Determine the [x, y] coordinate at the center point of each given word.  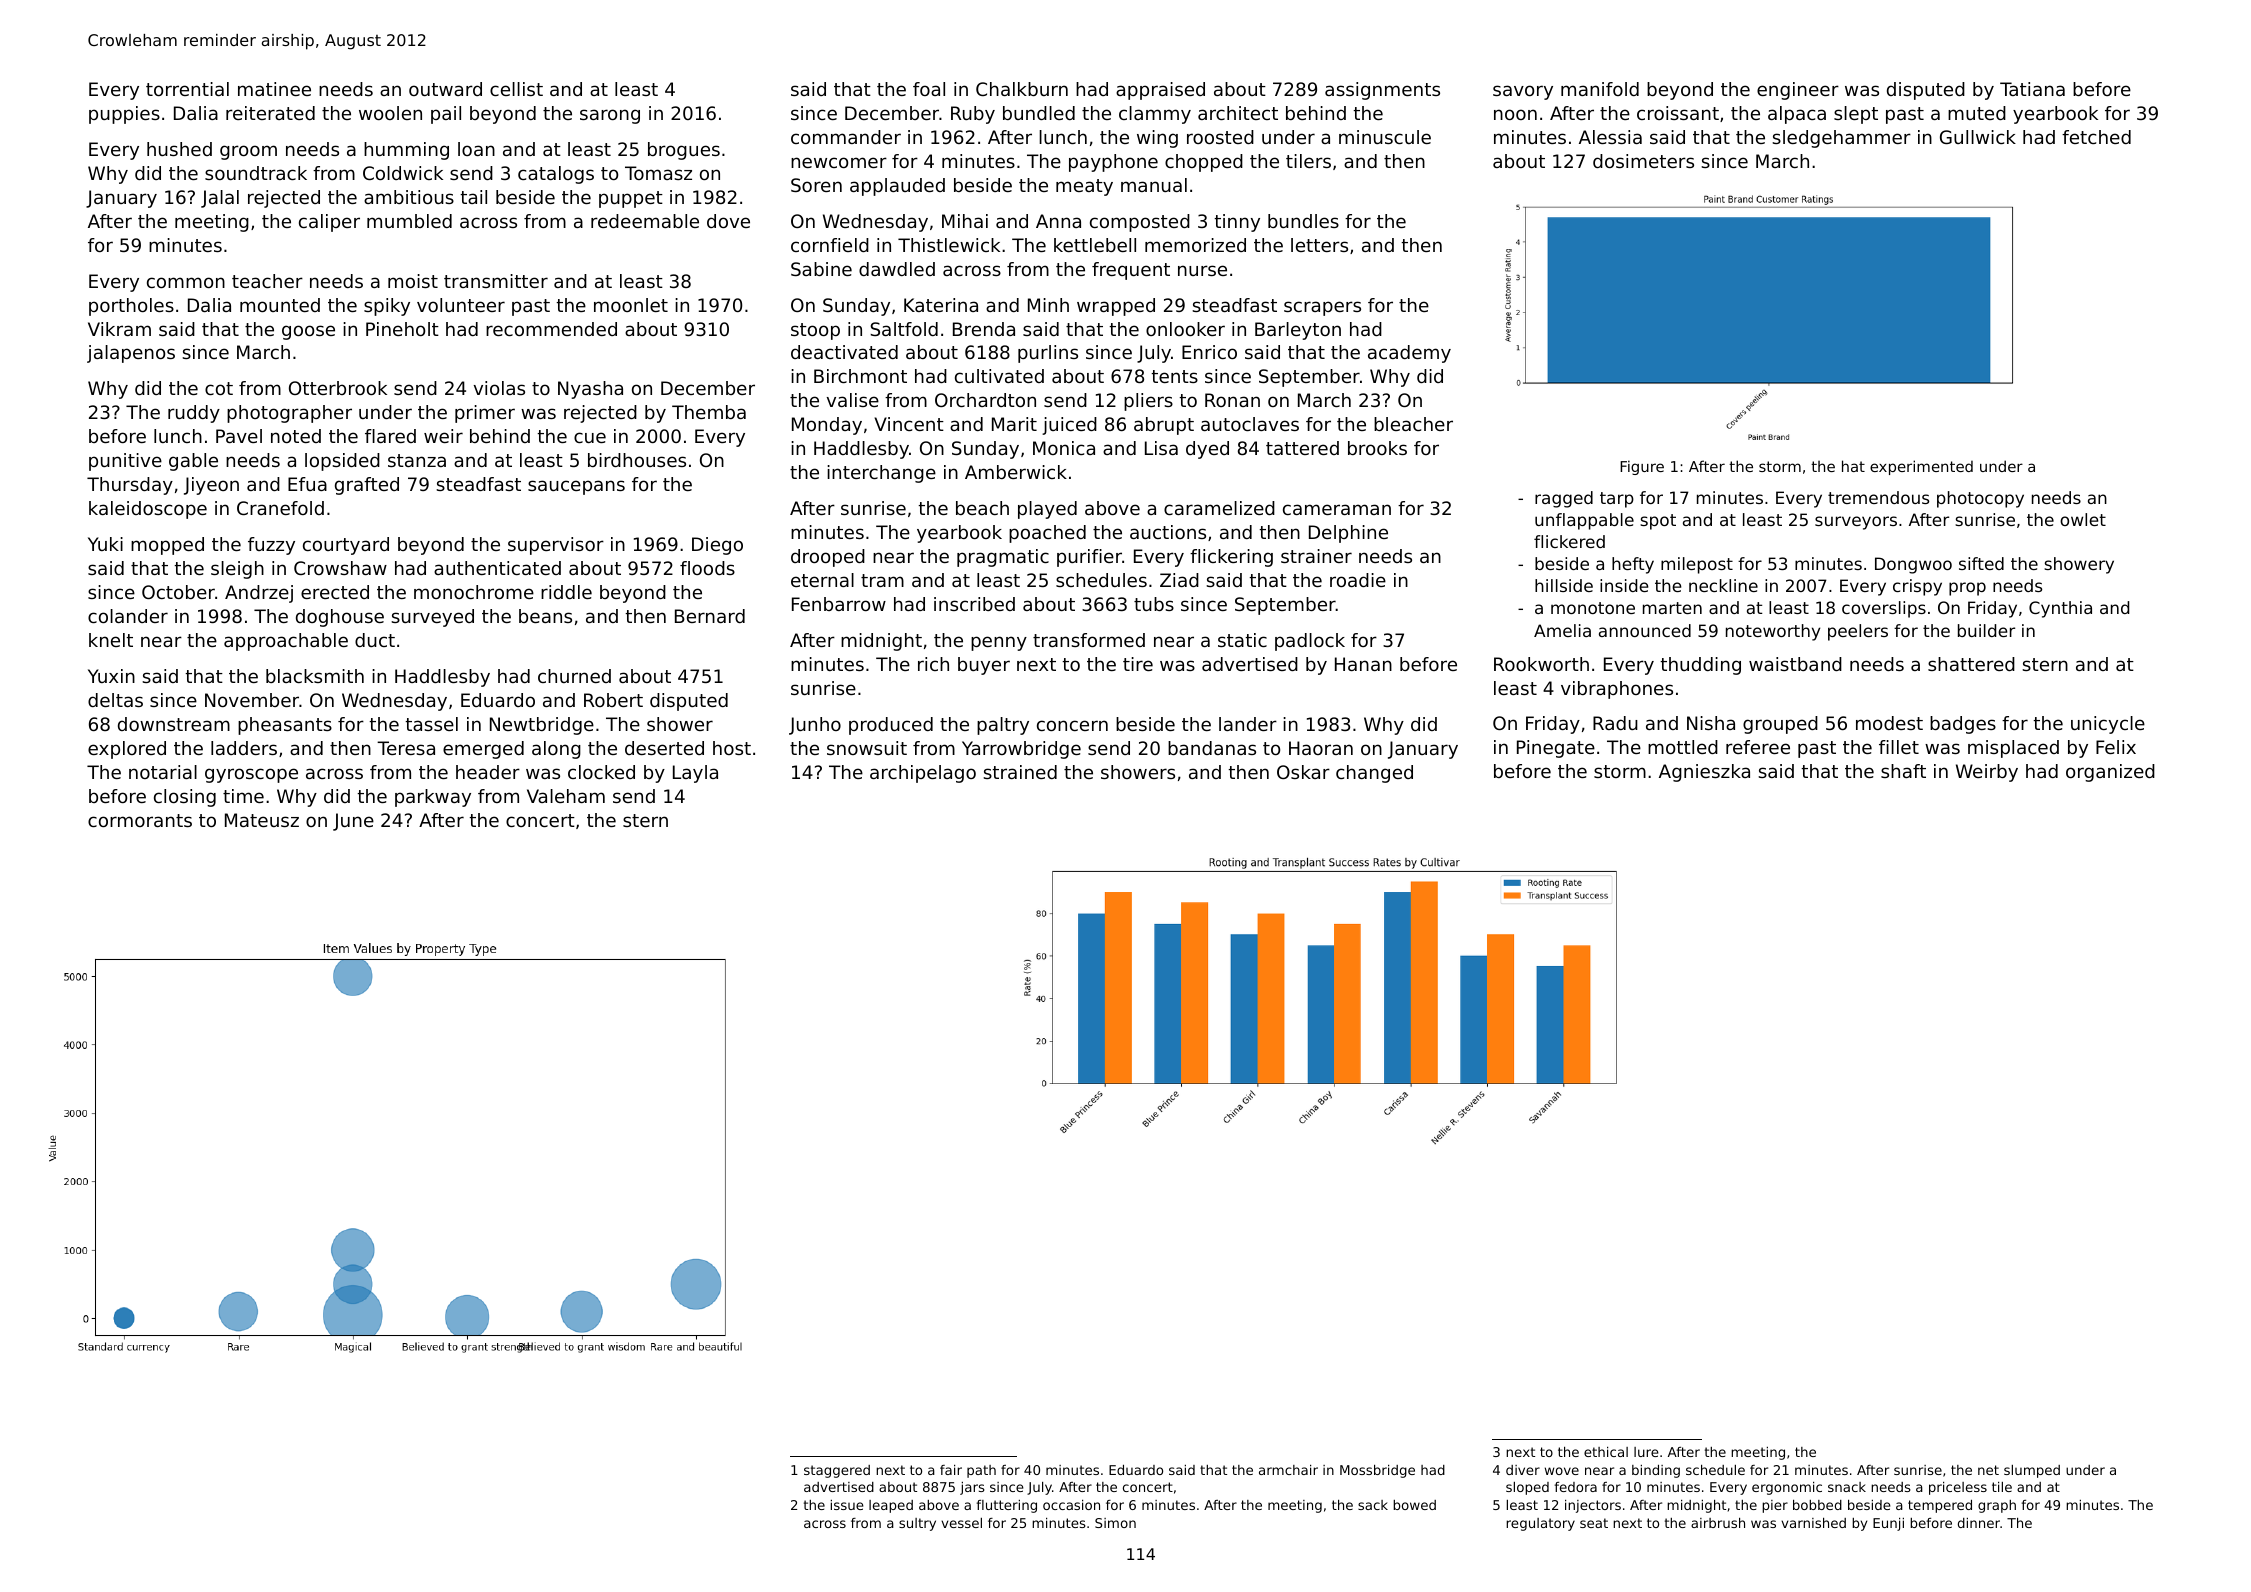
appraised [1160, 91]
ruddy [194, 414]
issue [847, 1505]
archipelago [923, 774]
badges [1963, 725]
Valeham [566, 796]
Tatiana [2032, 89]
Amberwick [1016, 472]
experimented [1921, 467]
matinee [274, 89]
